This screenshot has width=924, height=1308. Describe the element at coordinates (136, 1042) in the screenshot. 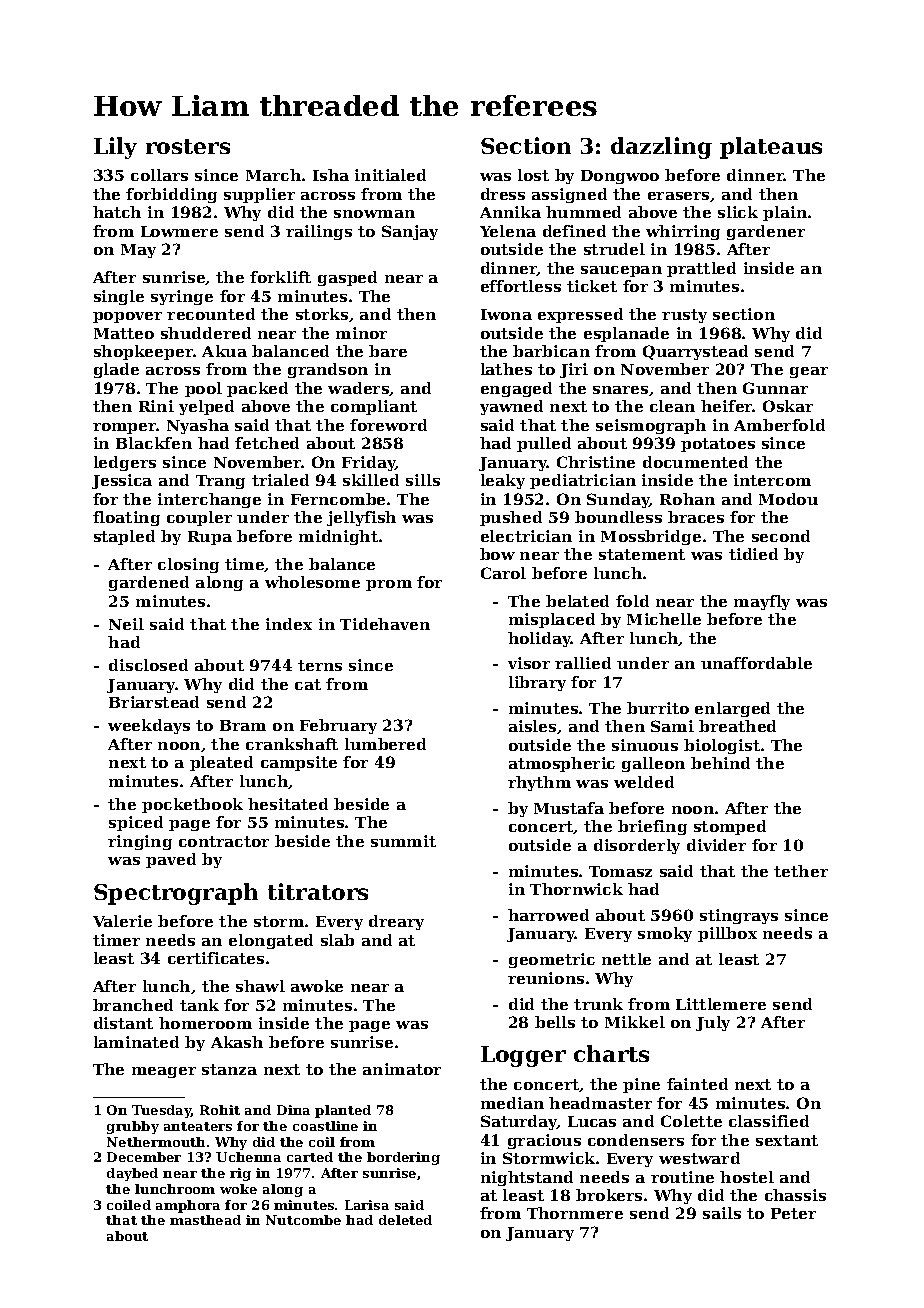

I see `laminated` at that location.
